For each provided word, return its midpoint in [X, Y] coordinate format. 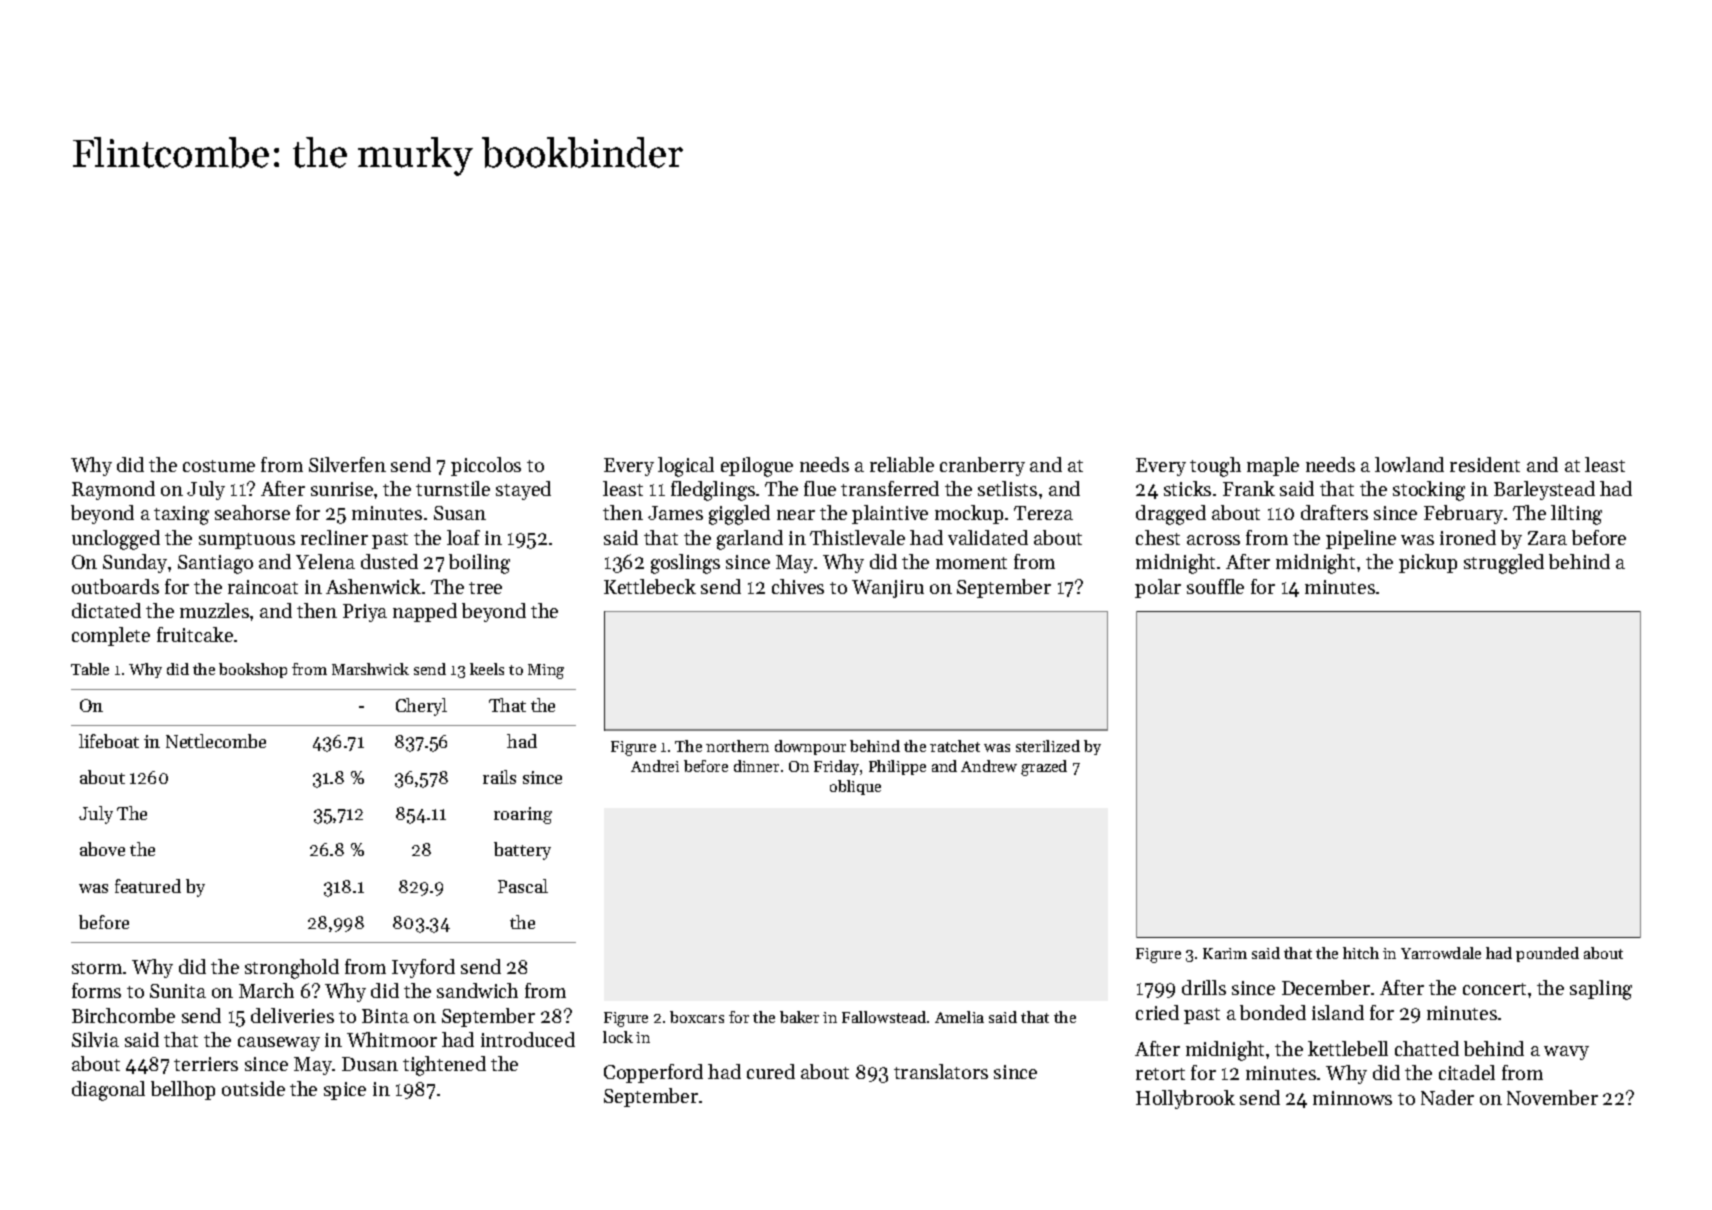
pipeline [1361, 539]
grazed [1044, 768]
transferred [890, 488]
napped [425, 612]
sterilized [1048, 746]
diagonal [108, 1091]
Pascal [523, 886]
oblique [855, 787]
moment [971, 563]
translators [941, 1071]
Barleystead [1544, 490]
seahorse [252, 512]
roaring [523, 815]
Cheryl [421, 707]
